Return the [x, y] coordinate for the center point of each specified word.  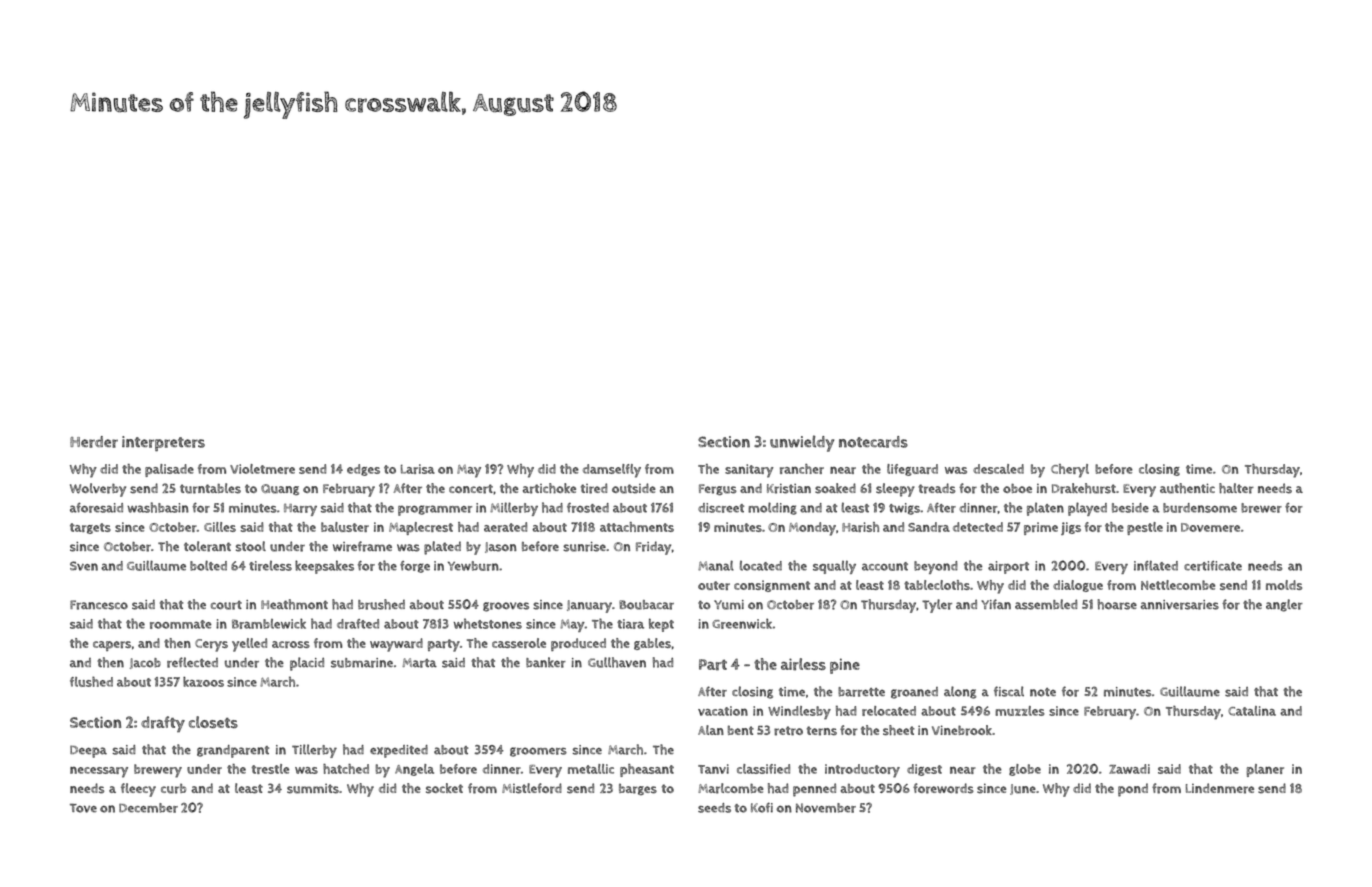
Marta [419, 663]
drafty [163, 724]
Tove [83, 808]
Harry [300, 509]
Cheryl [1070, 471]
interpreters [163, 443]
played [1087, 509]
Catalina [1252, 711]
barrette [861, 692]
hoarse [1117, 604]
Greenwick [742, 623]
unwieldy [802, 443]
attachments [637, 527]
